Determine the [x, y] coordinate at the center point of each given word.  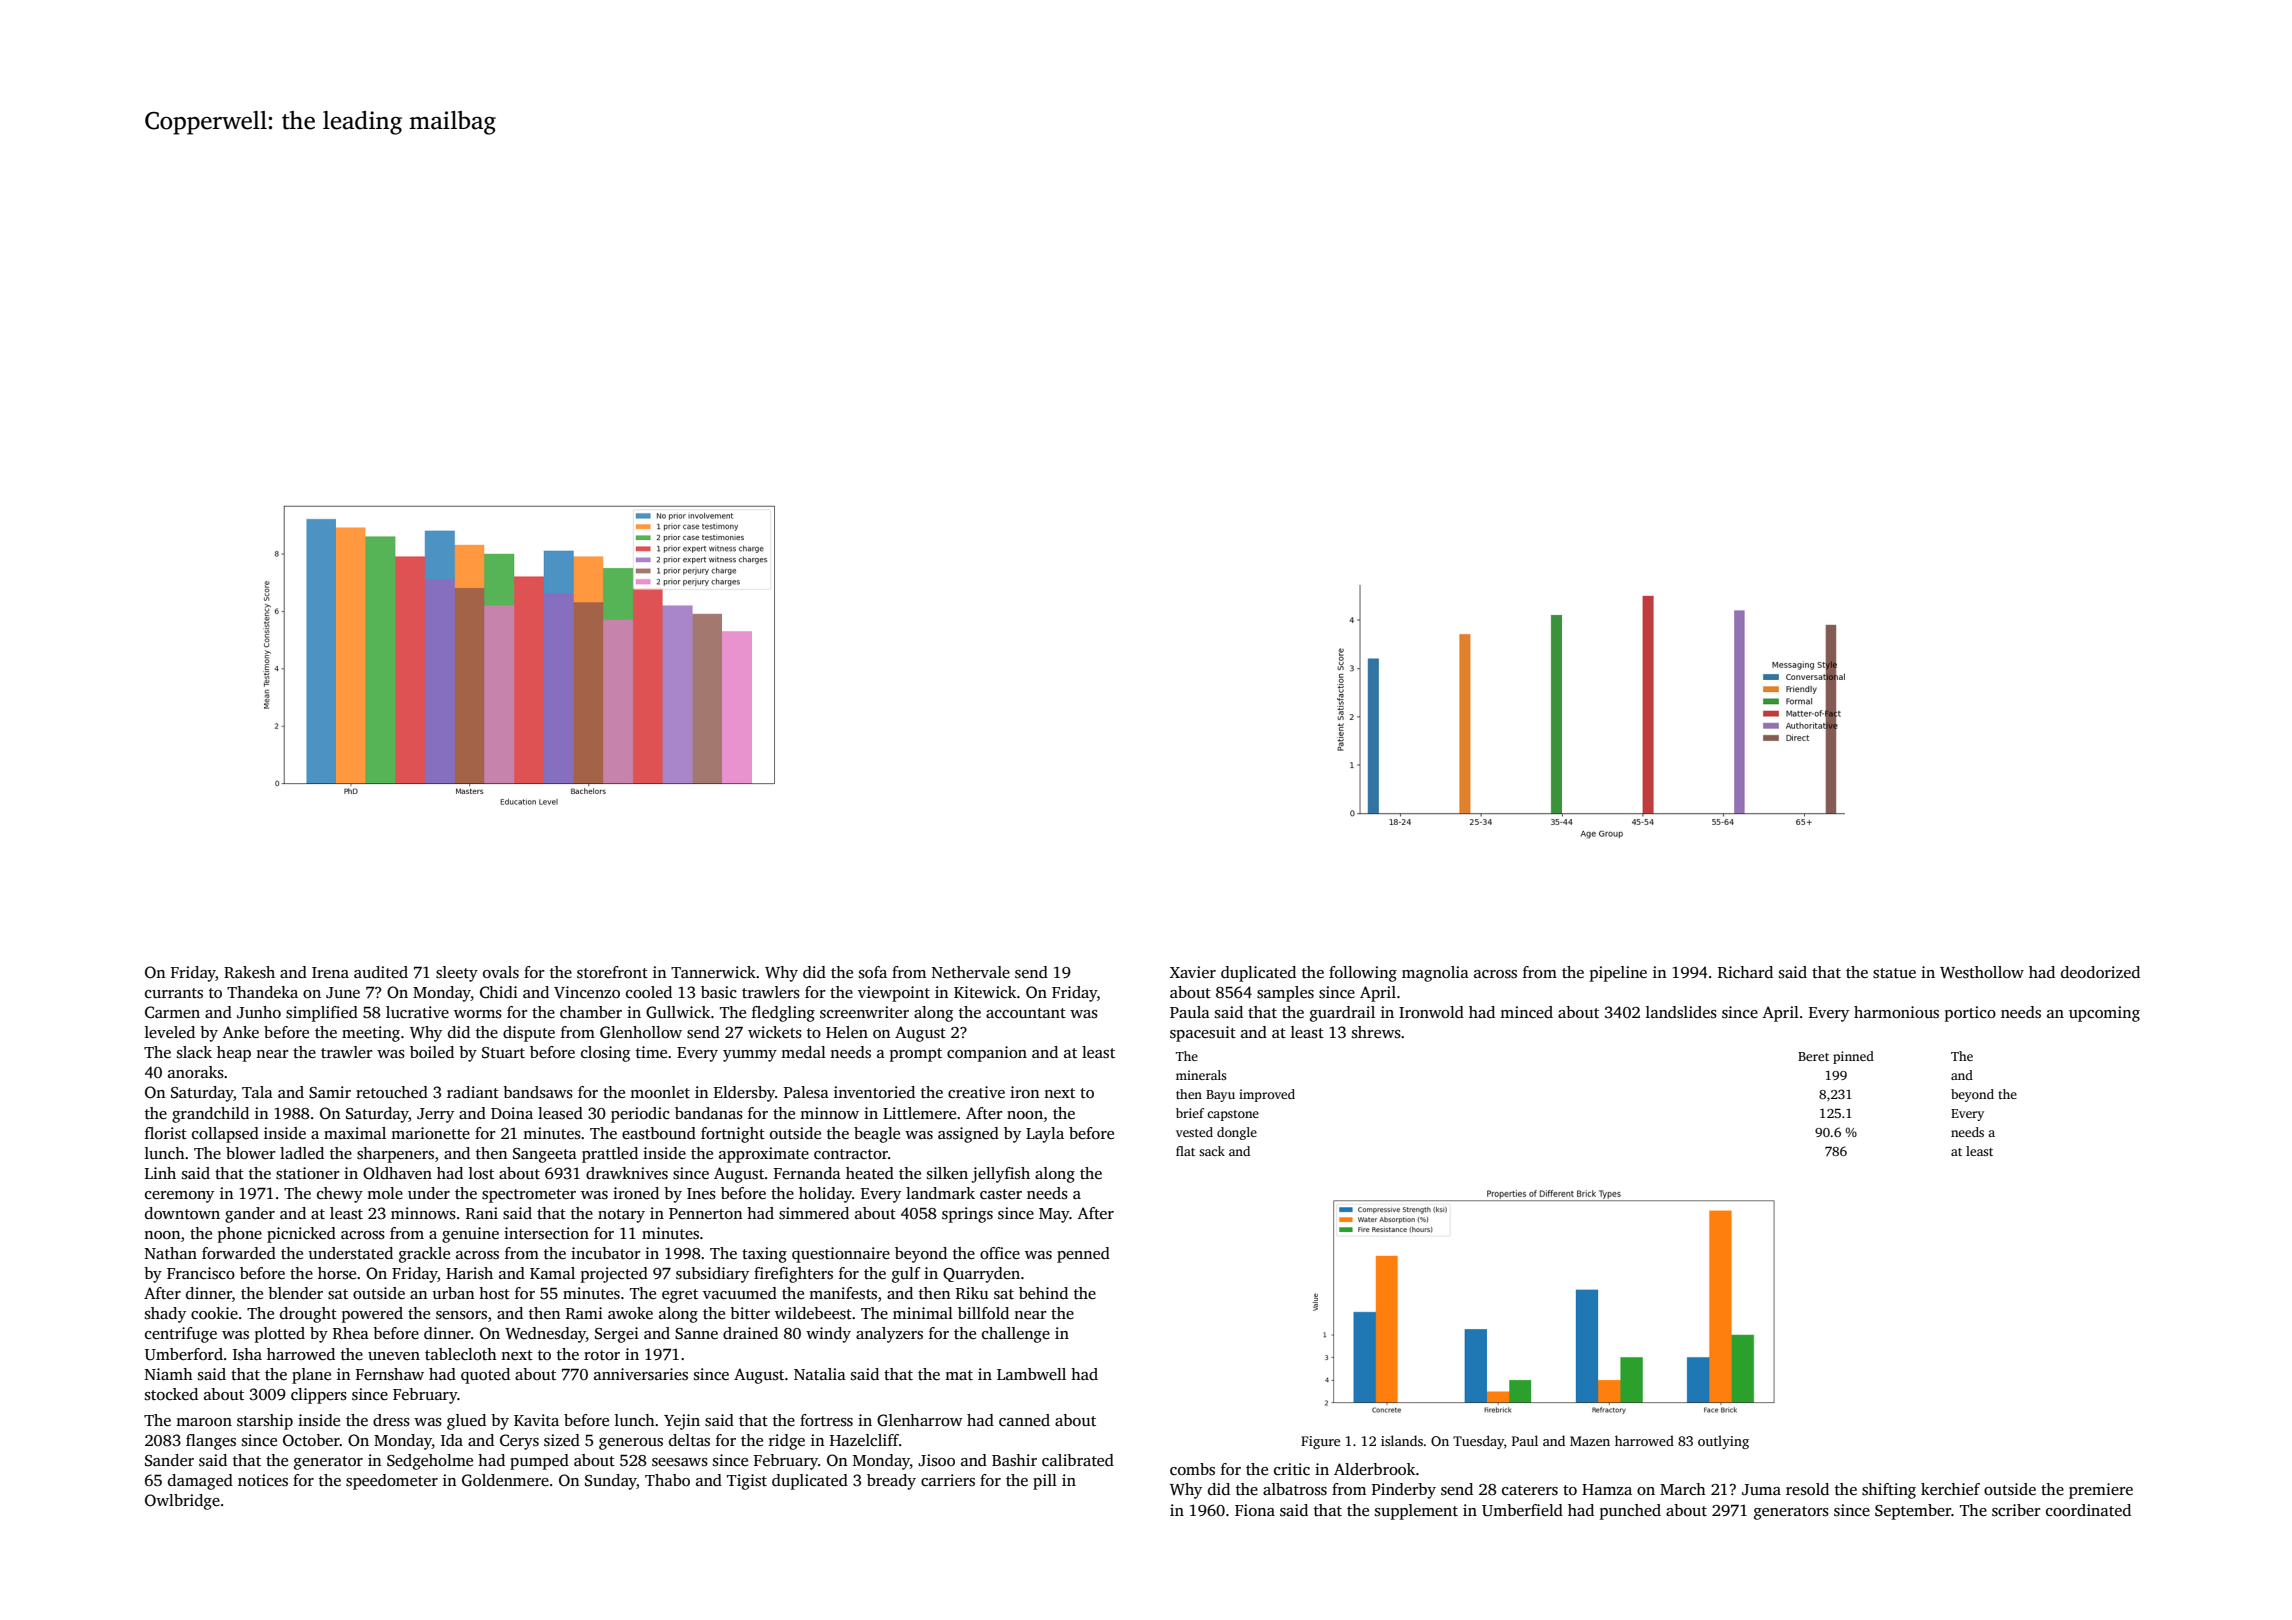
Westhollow [1982, 972]
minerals [1201, 1075]
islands [1402, 1440]
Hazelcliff [864, 1440]
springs [967, 1215]
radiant [473, 1092]
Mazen [1590, 1441]
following [1363, 974]
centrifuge [181, 1335]
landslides [1681, 1012]
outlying [1723, 1442]
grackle [424, 1255]
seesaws [680, 1462]
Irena [330, 972]
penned [1083, 1255]
